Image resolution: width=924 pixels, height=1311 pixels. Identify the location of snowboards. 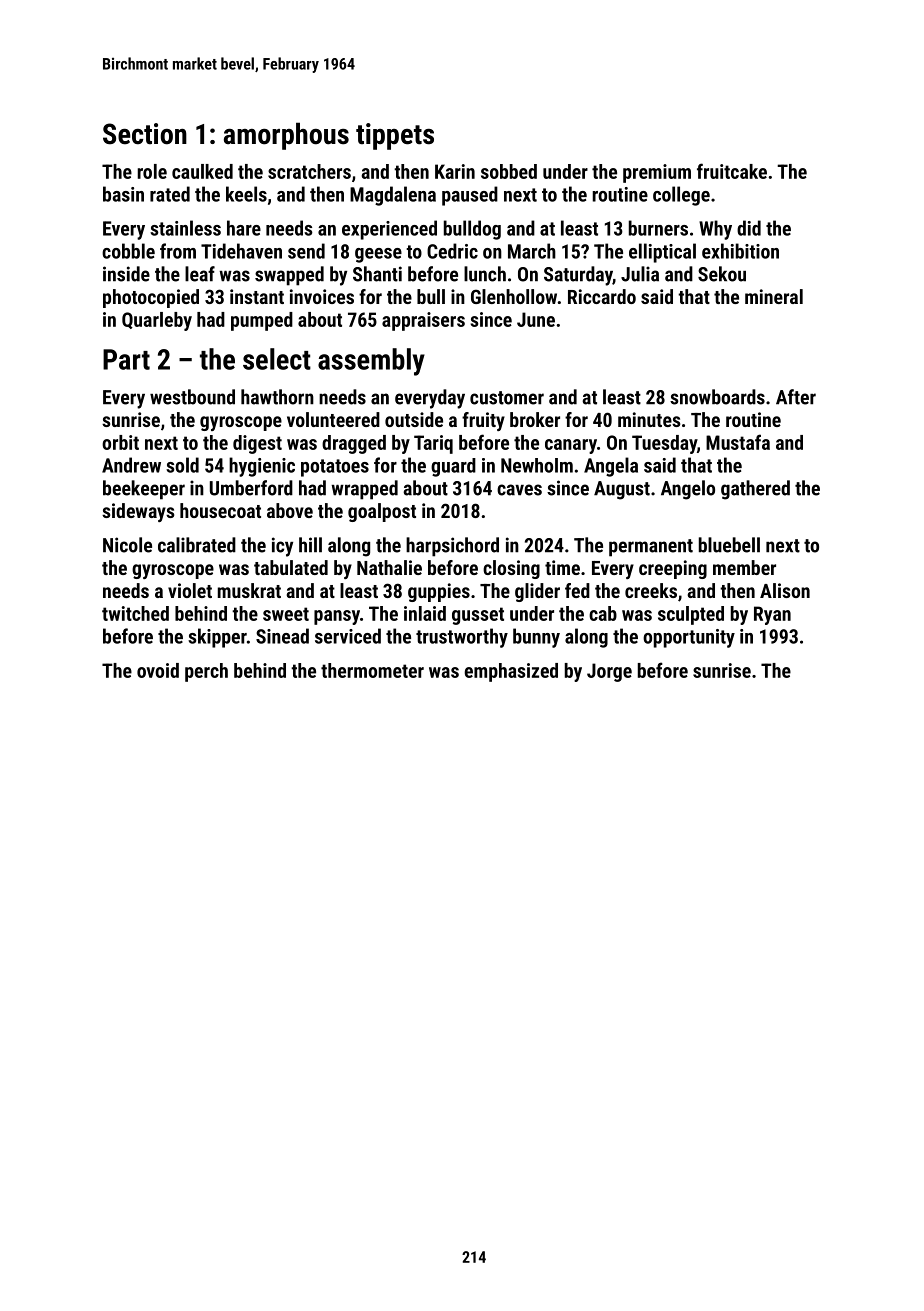
(717, 397).
